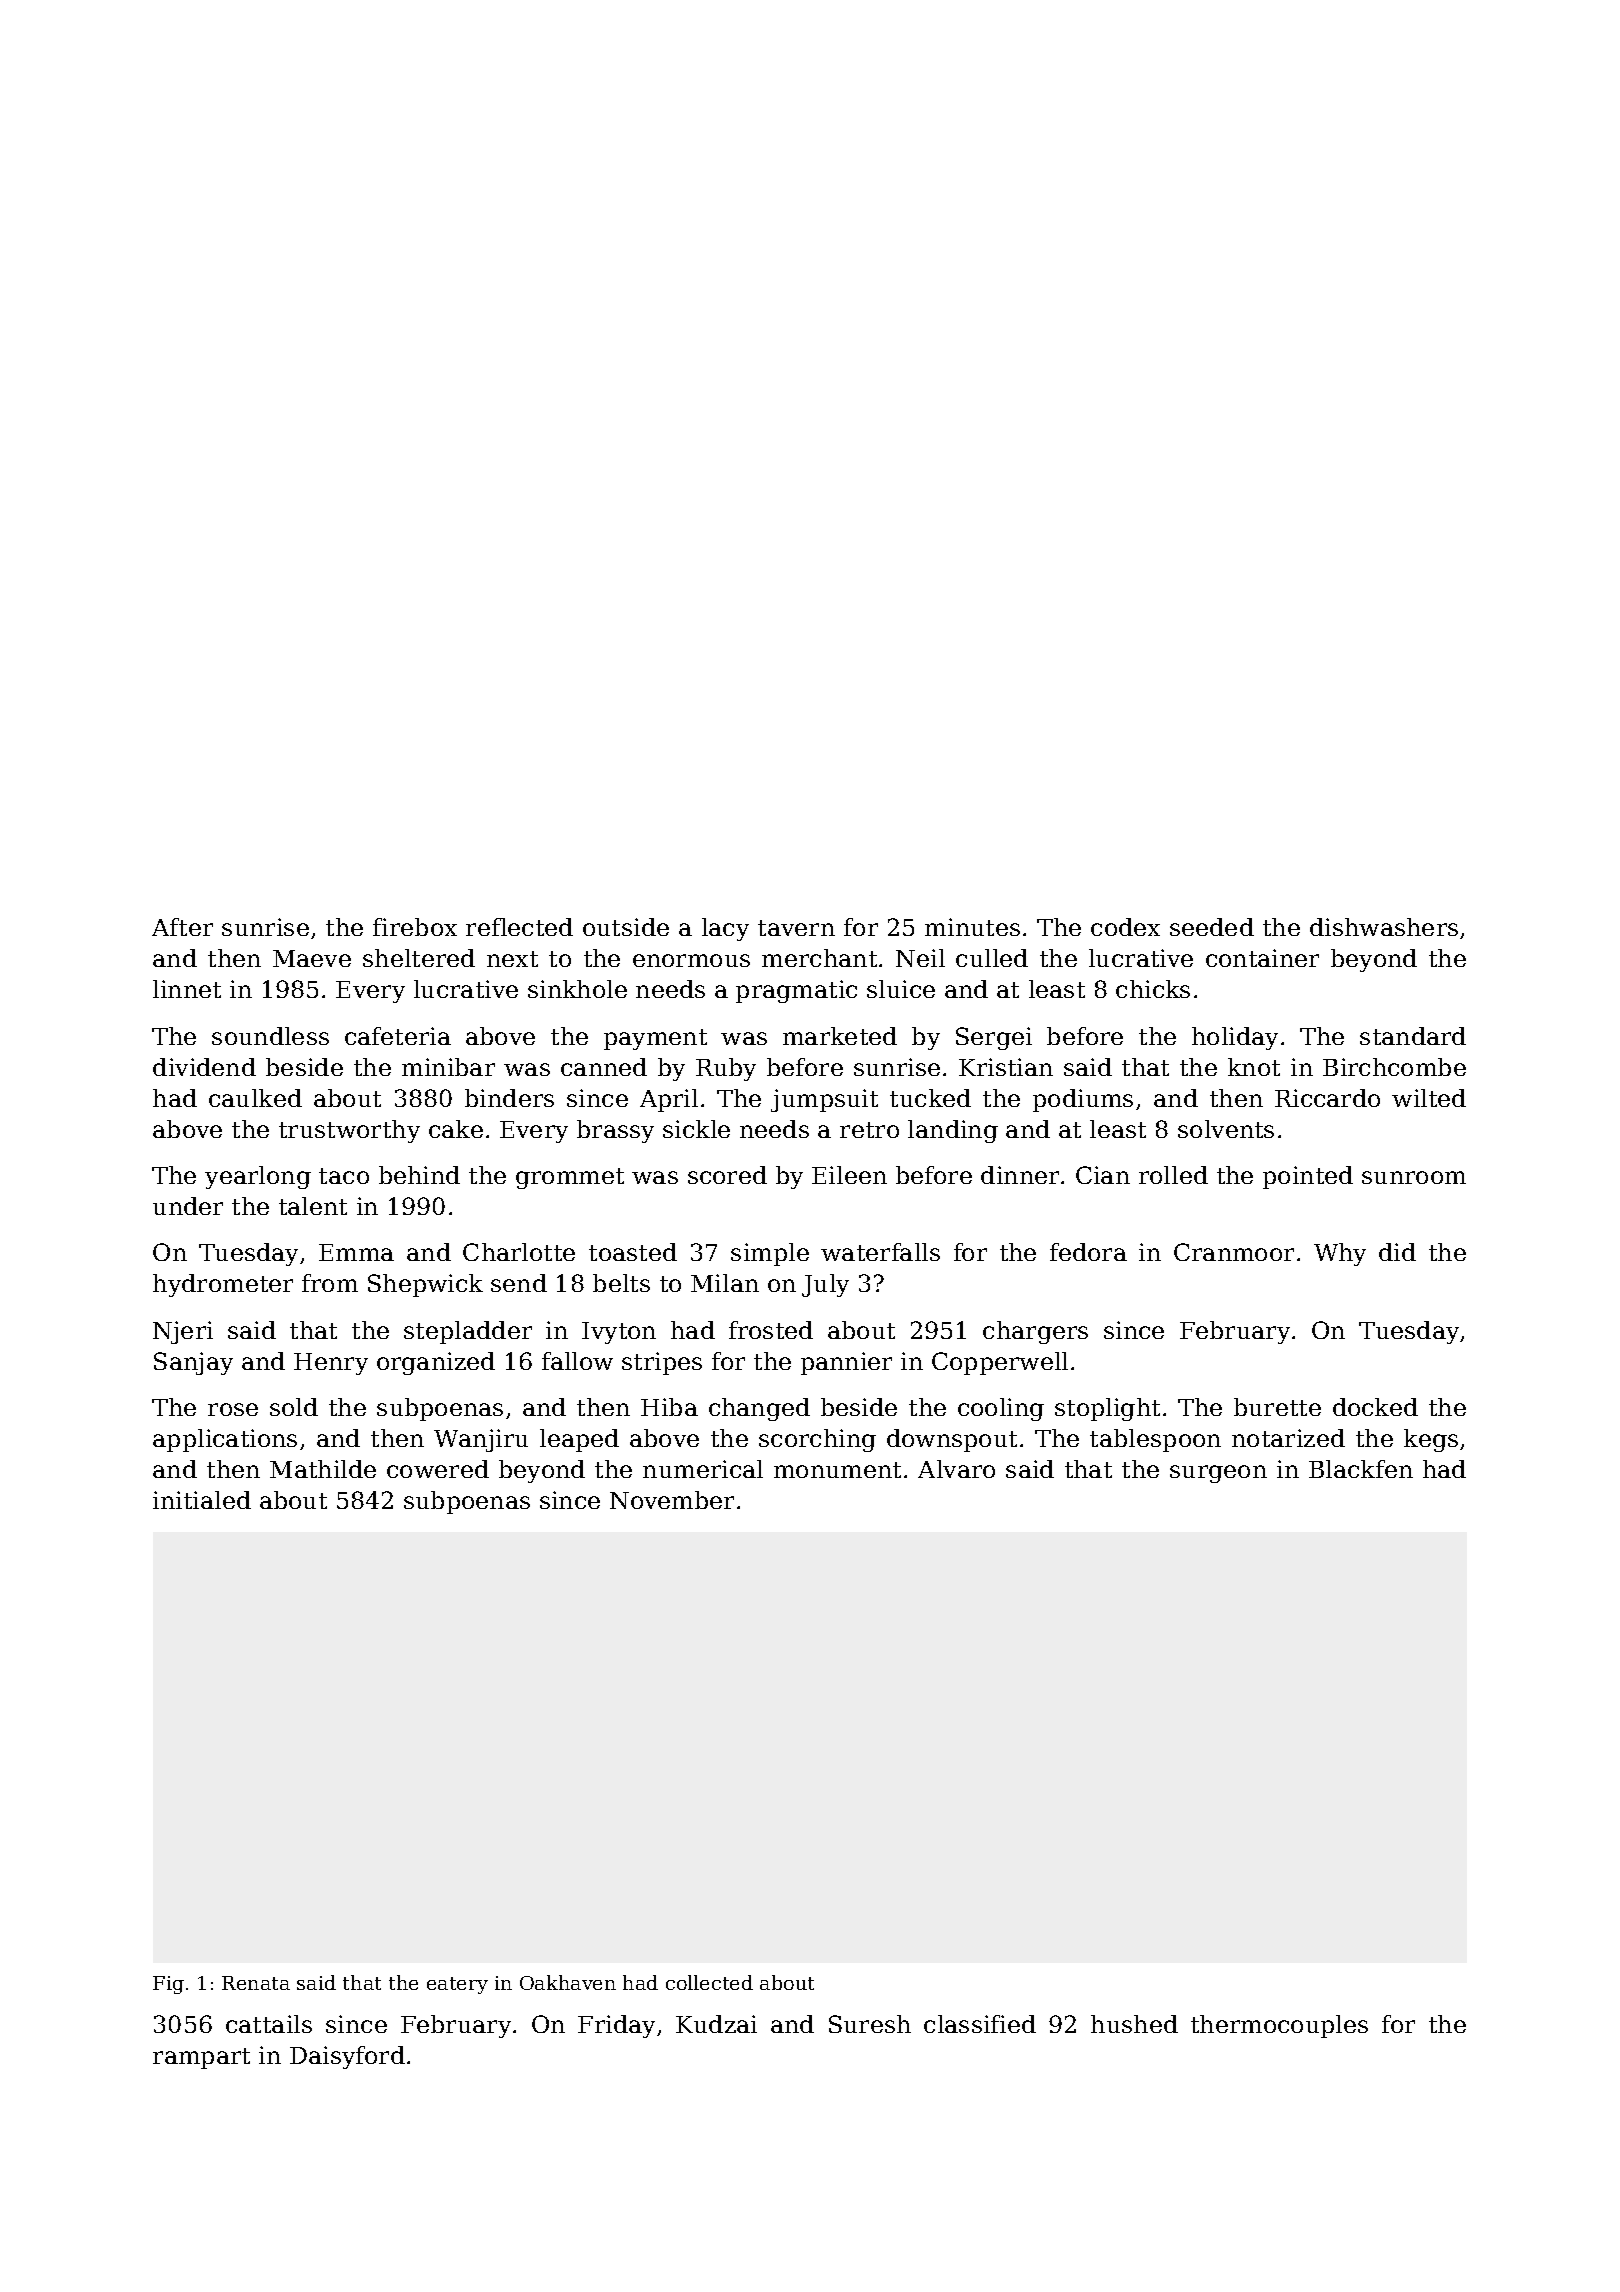  What do you see at coordinates (519, 927) in the page?
I see `reflected` at bounding box center [519, 927].
